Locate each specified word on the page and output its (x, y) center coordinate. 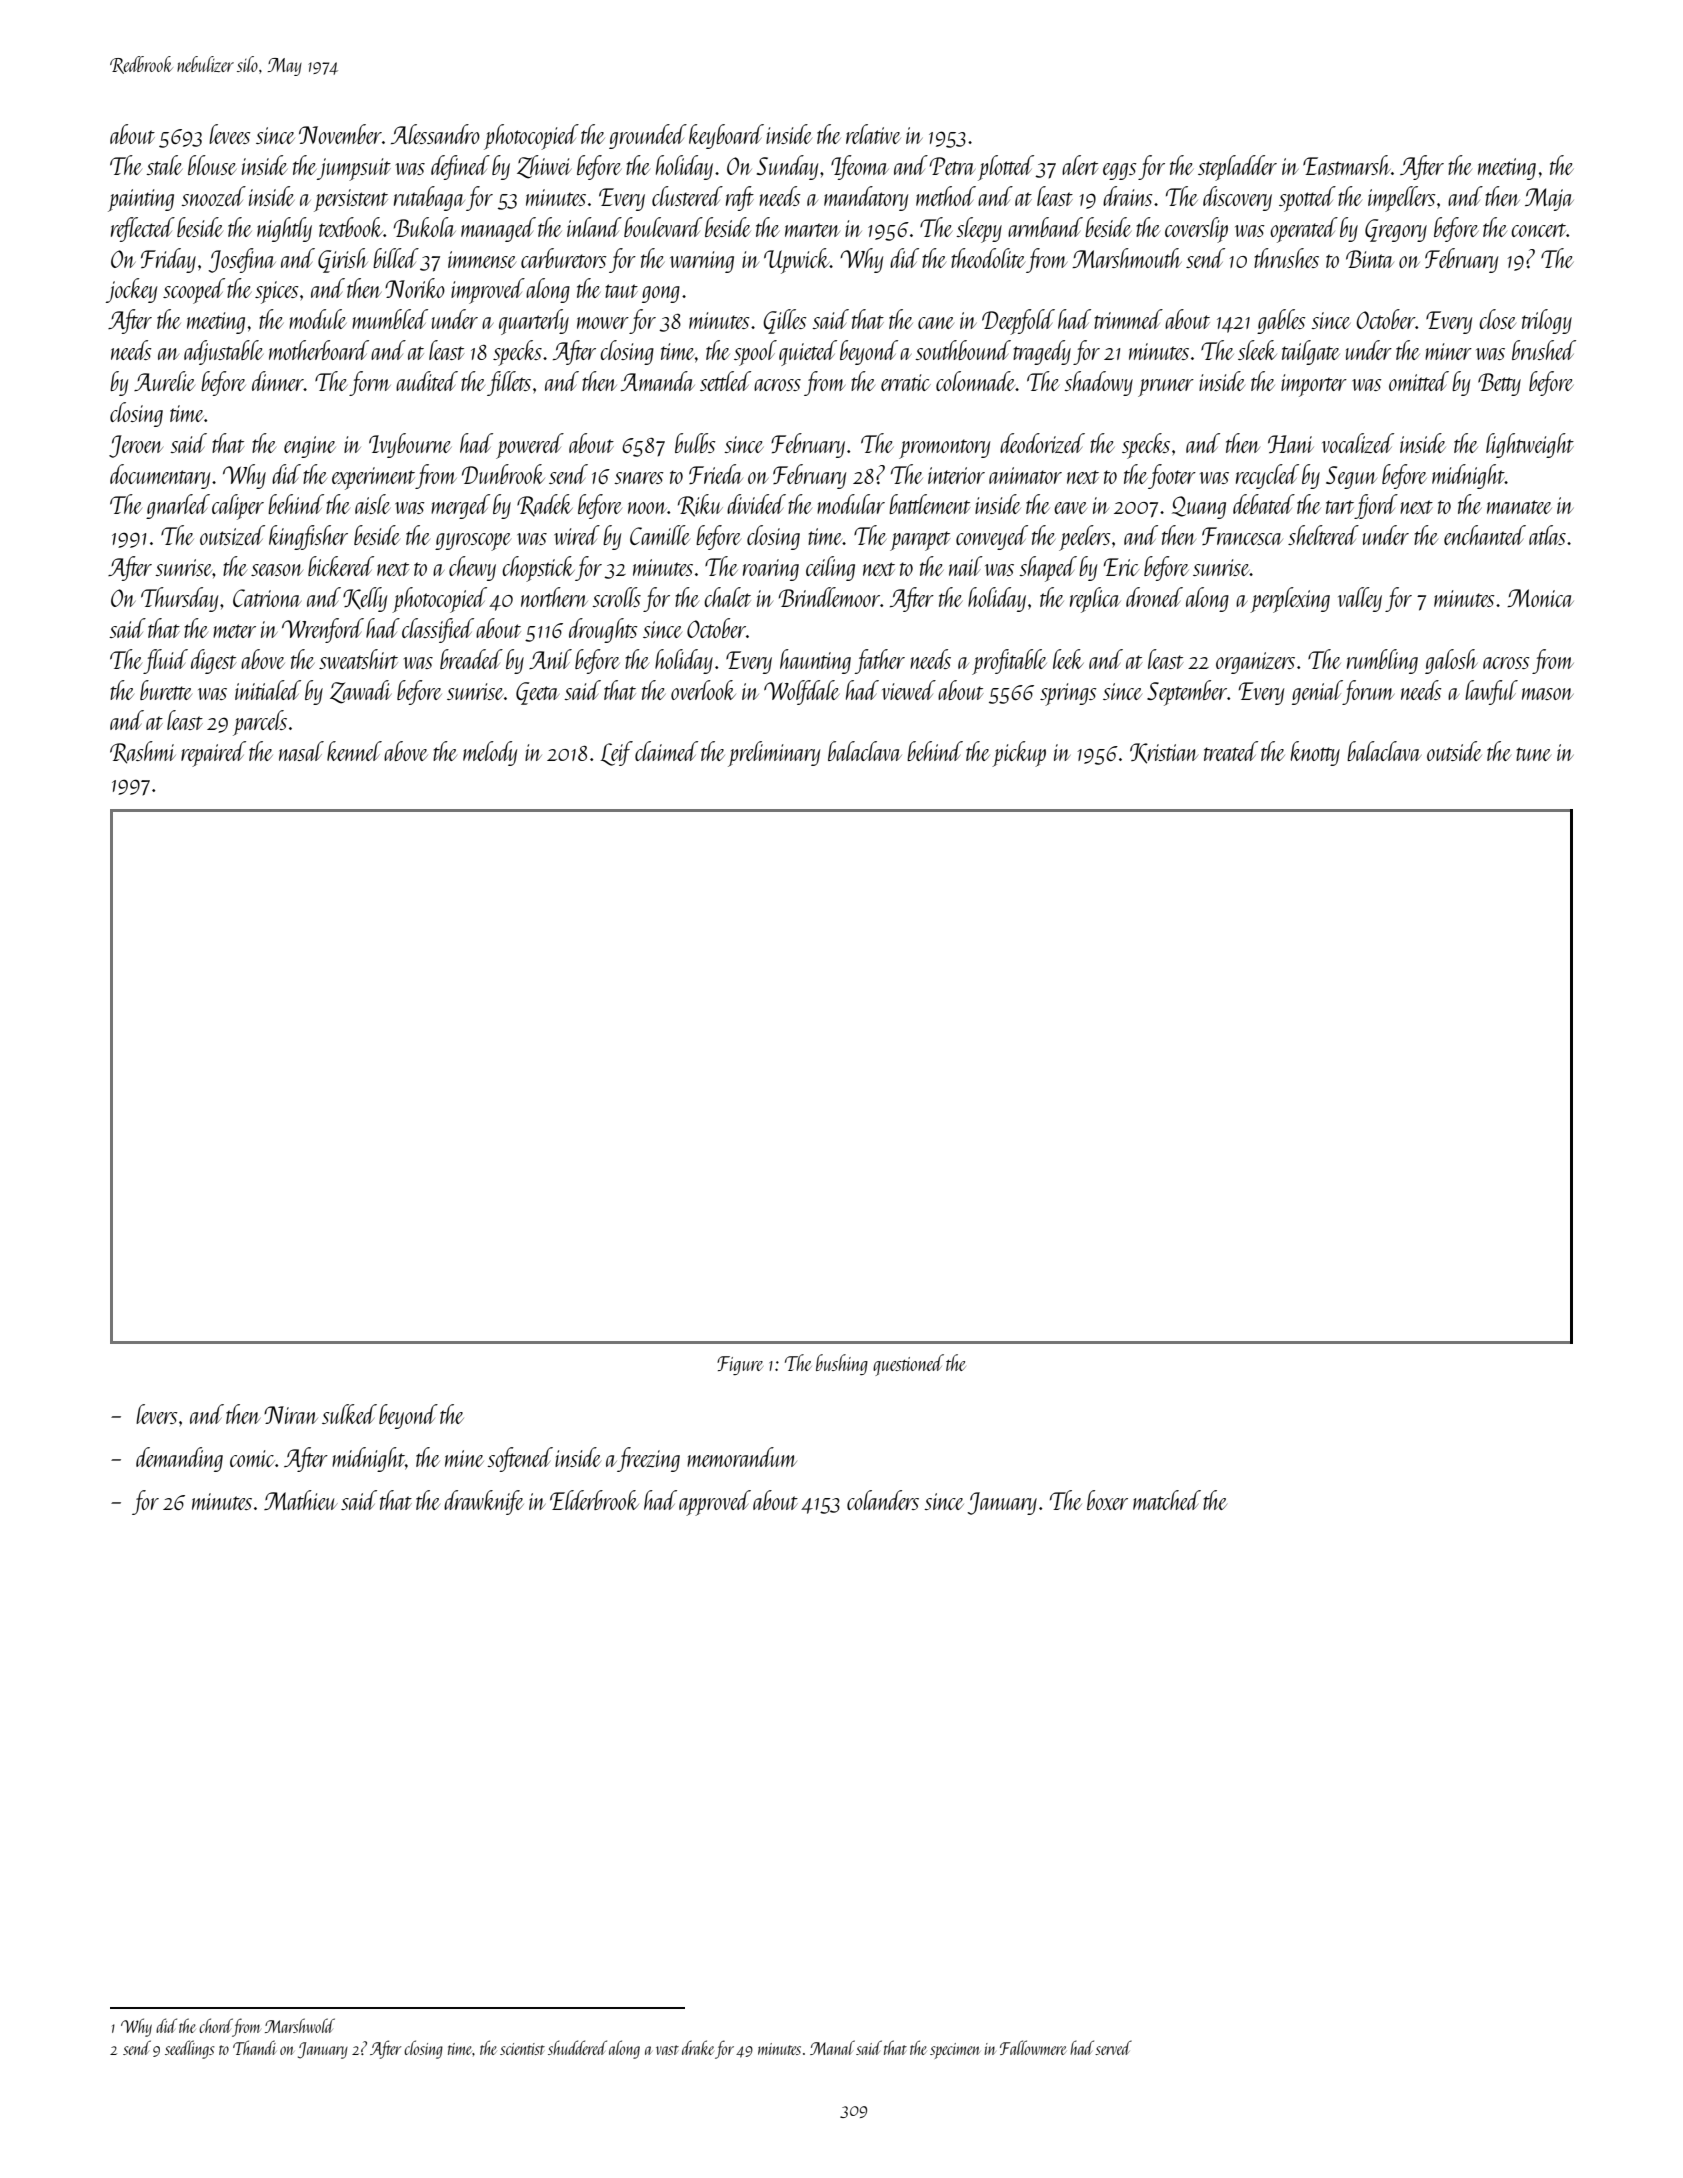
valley (1360, 599)
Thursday (179, 599)
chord (216, 2025)
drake (698, 2047)
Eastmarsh (1347, 165)
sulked (349, 1414)
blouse (212, 165)
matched (1167, 1500)
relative (873, 134)
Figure (740, 1365)
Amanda (658, 381)
